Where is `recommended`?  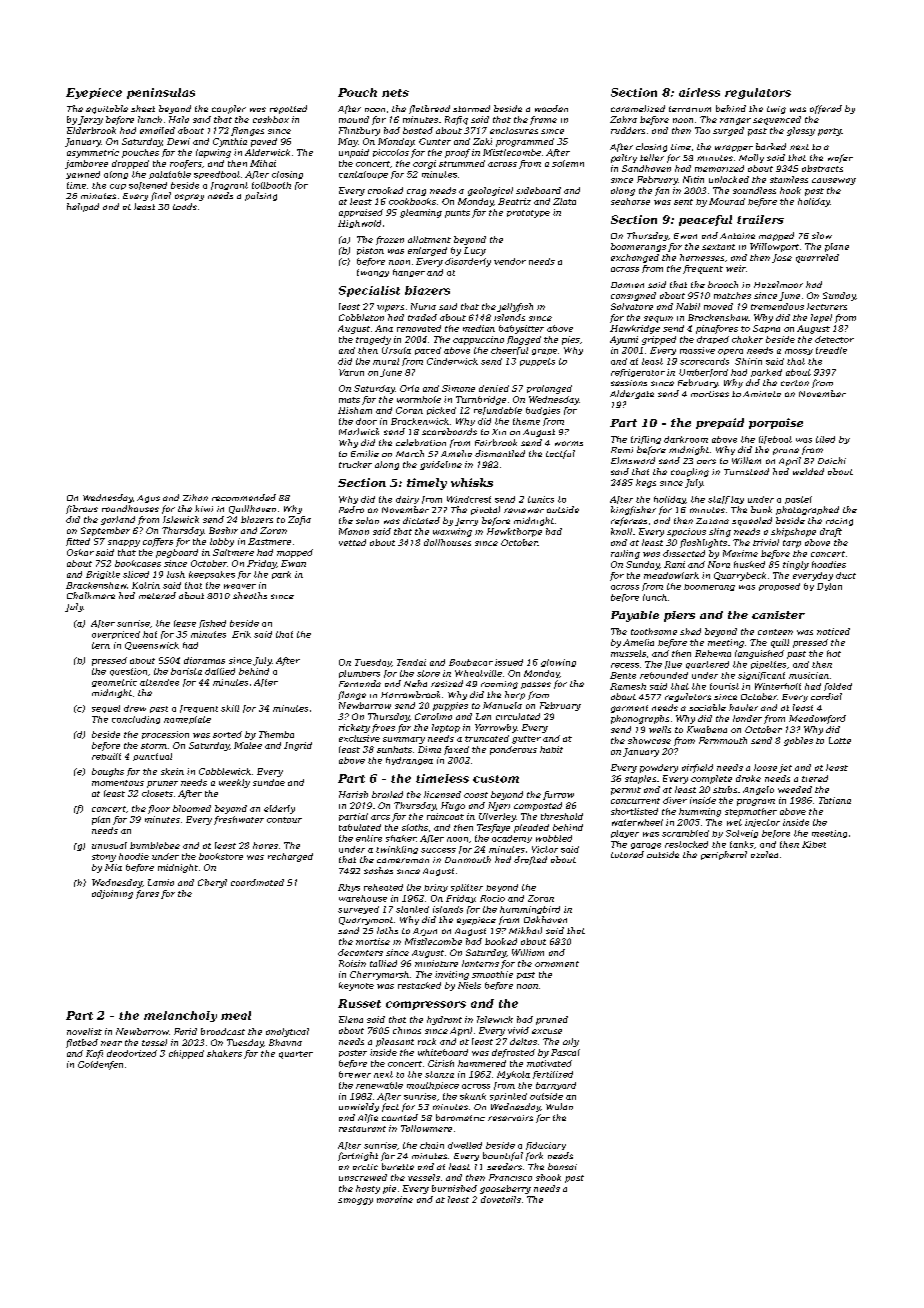 recommended is located at coordinates (244, 497).
